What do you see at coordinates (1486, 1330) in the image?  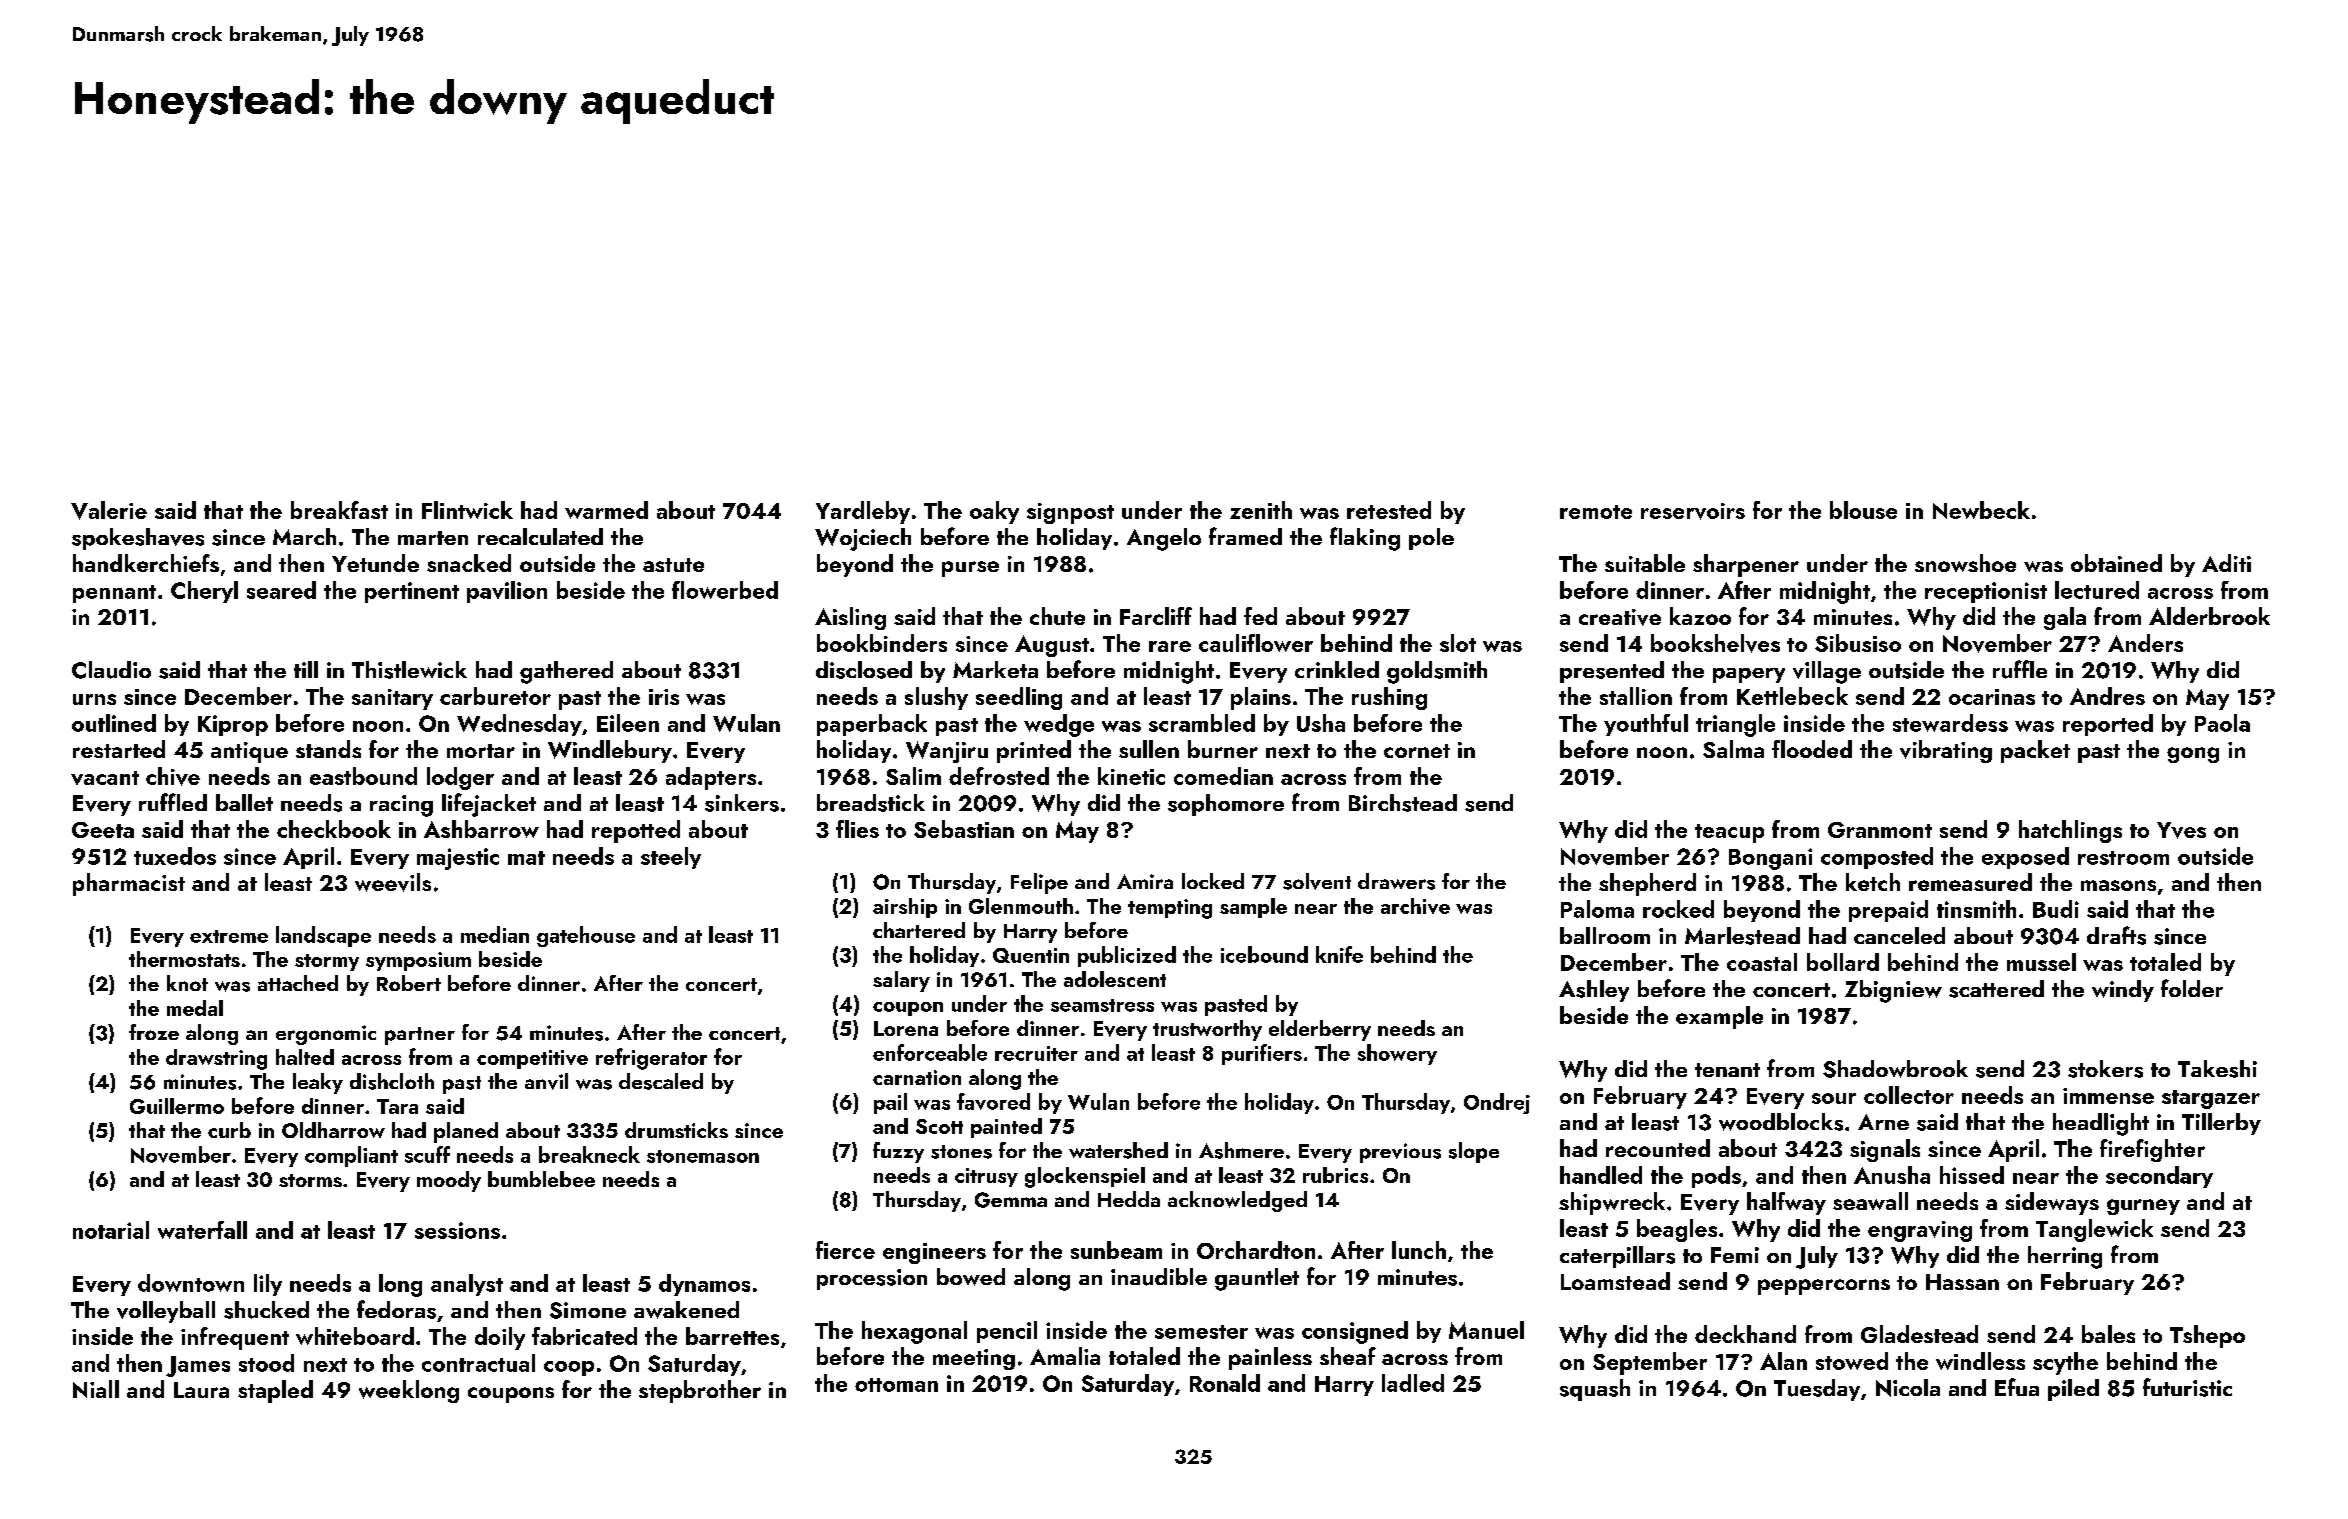 I see `Manuel` at bounding box center [1486, 1330].
